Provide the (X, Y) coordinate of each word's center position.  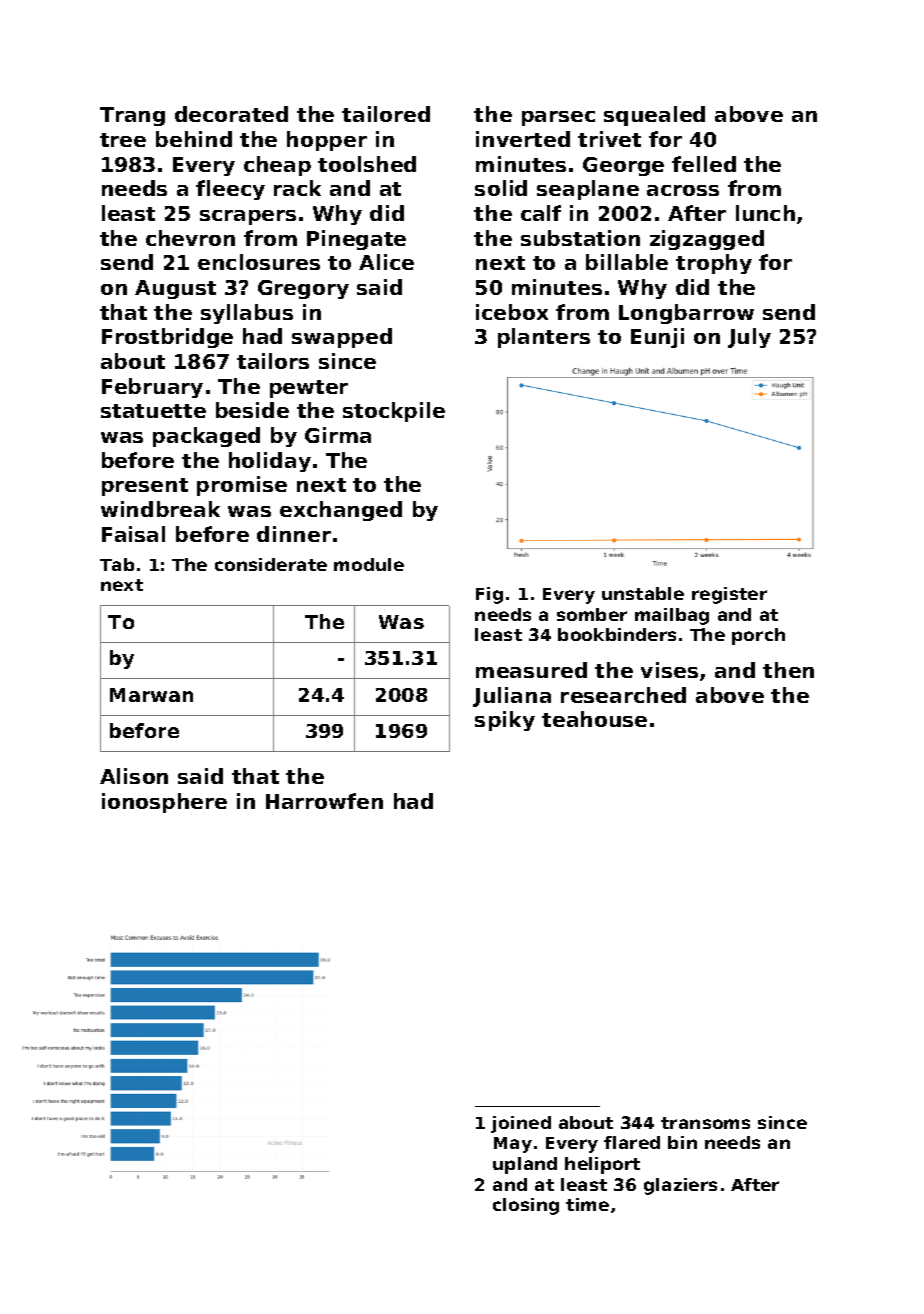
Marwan (151, 695)
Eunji (657, 338)
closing (526, 1206)
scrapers (248, 217)
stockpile (394, 412)
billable (627, 262)
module (369, 564)
